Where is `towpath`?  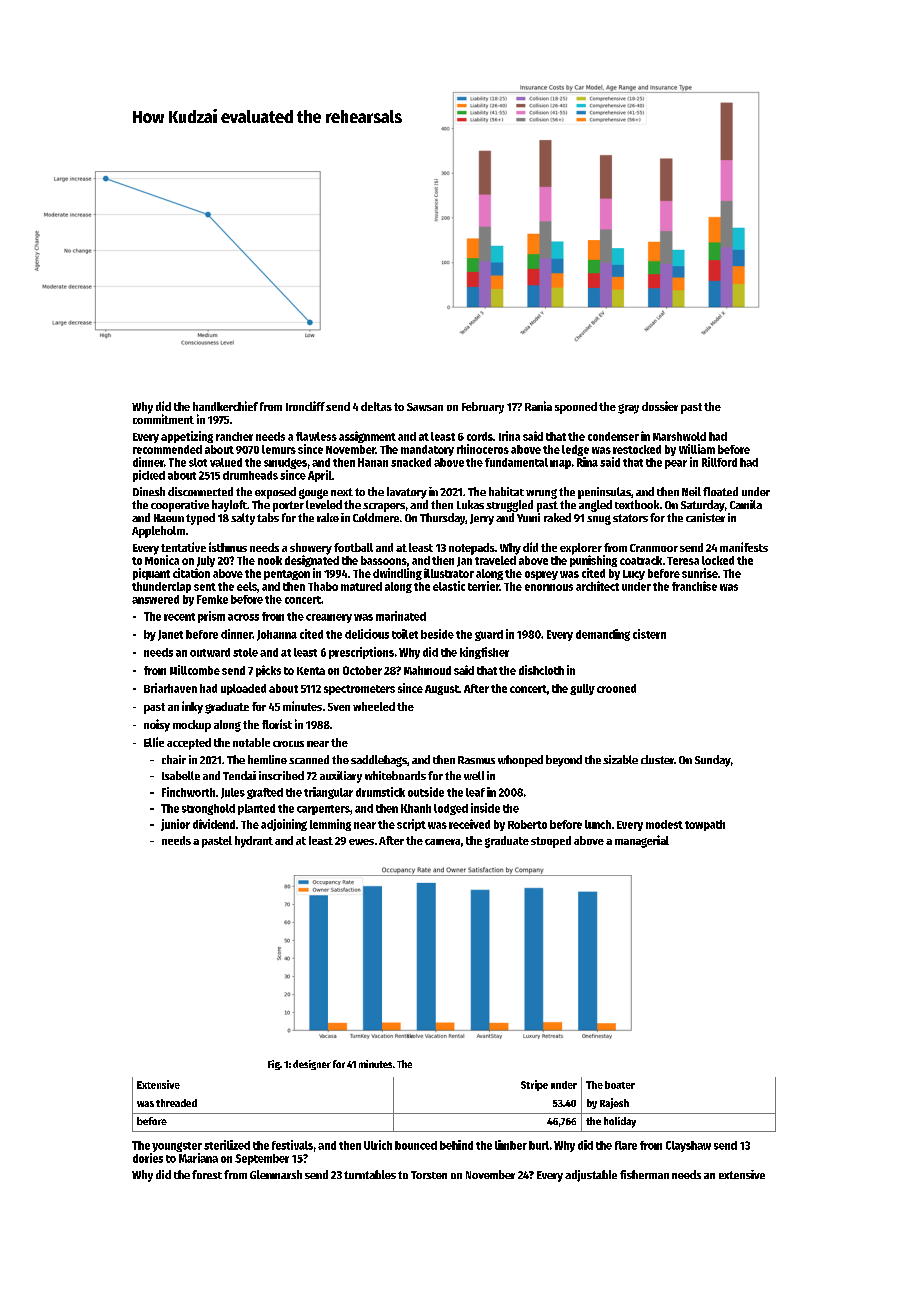 towpath is located at coordinates (705, 825).
